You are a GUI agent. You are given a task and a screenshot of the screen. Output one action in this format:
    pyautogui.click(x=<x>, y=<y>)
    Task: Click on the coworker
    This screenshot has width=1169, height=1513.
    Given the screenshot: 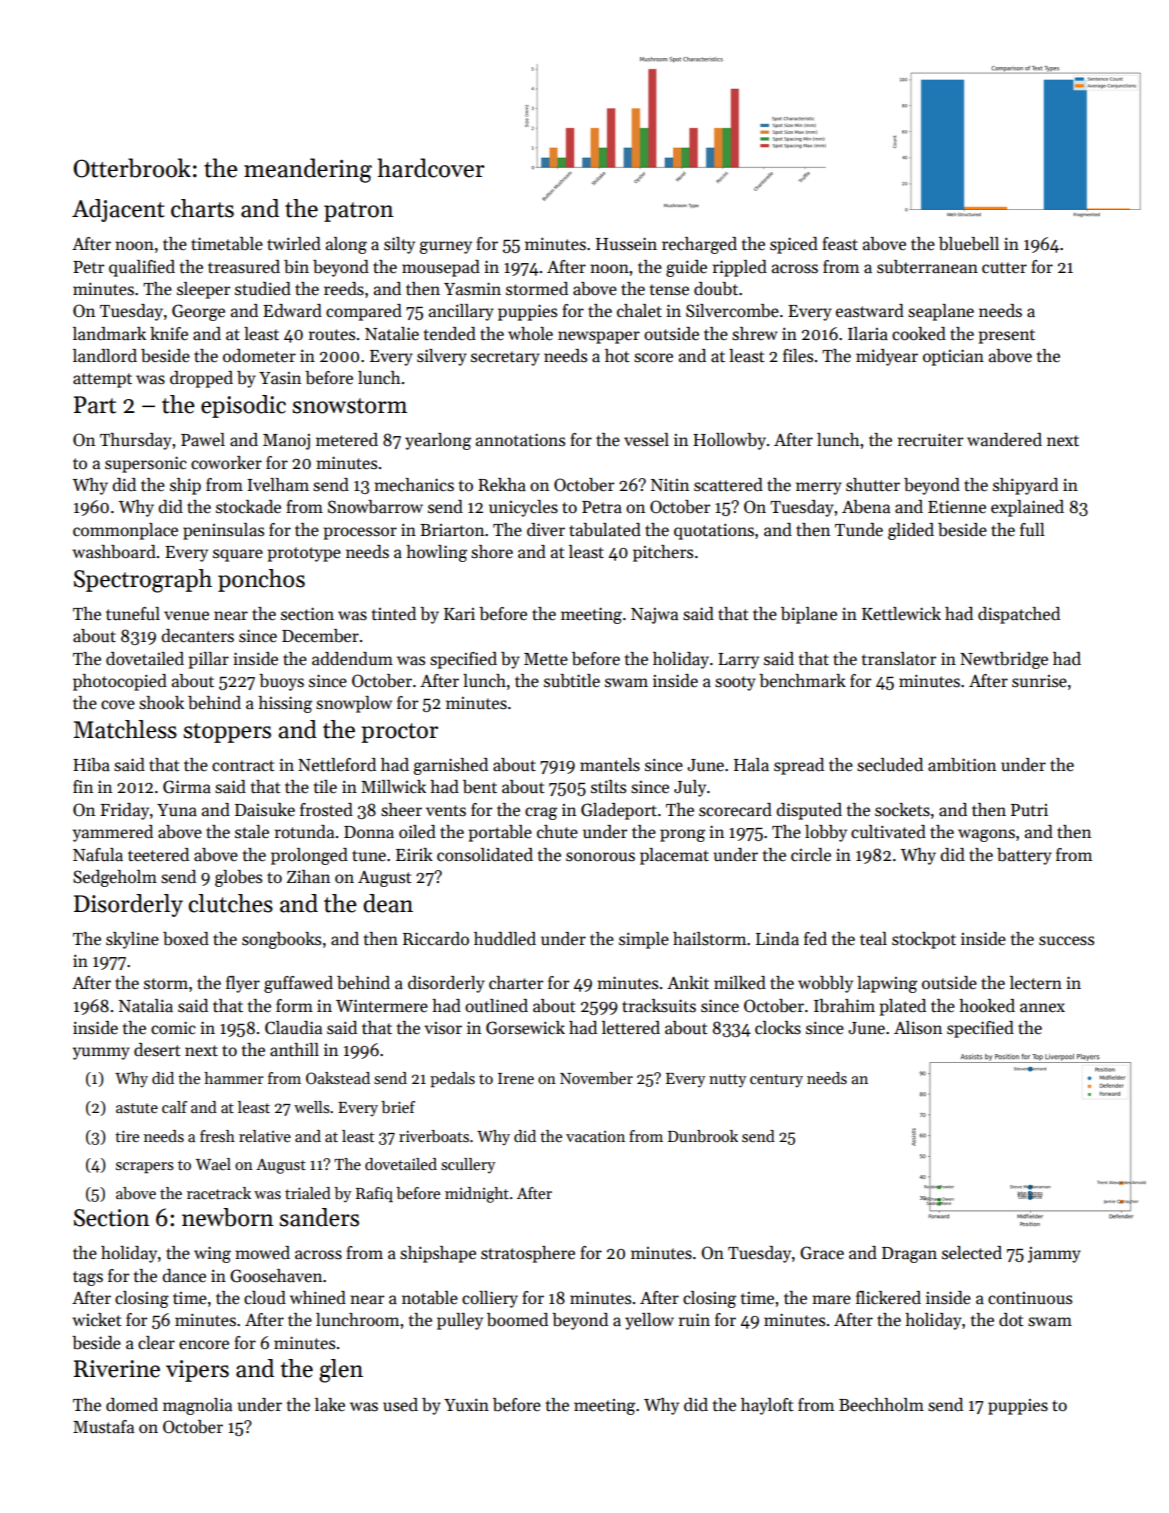 What is the action you would take?
    pyautogui.click(x=226, y=463)
